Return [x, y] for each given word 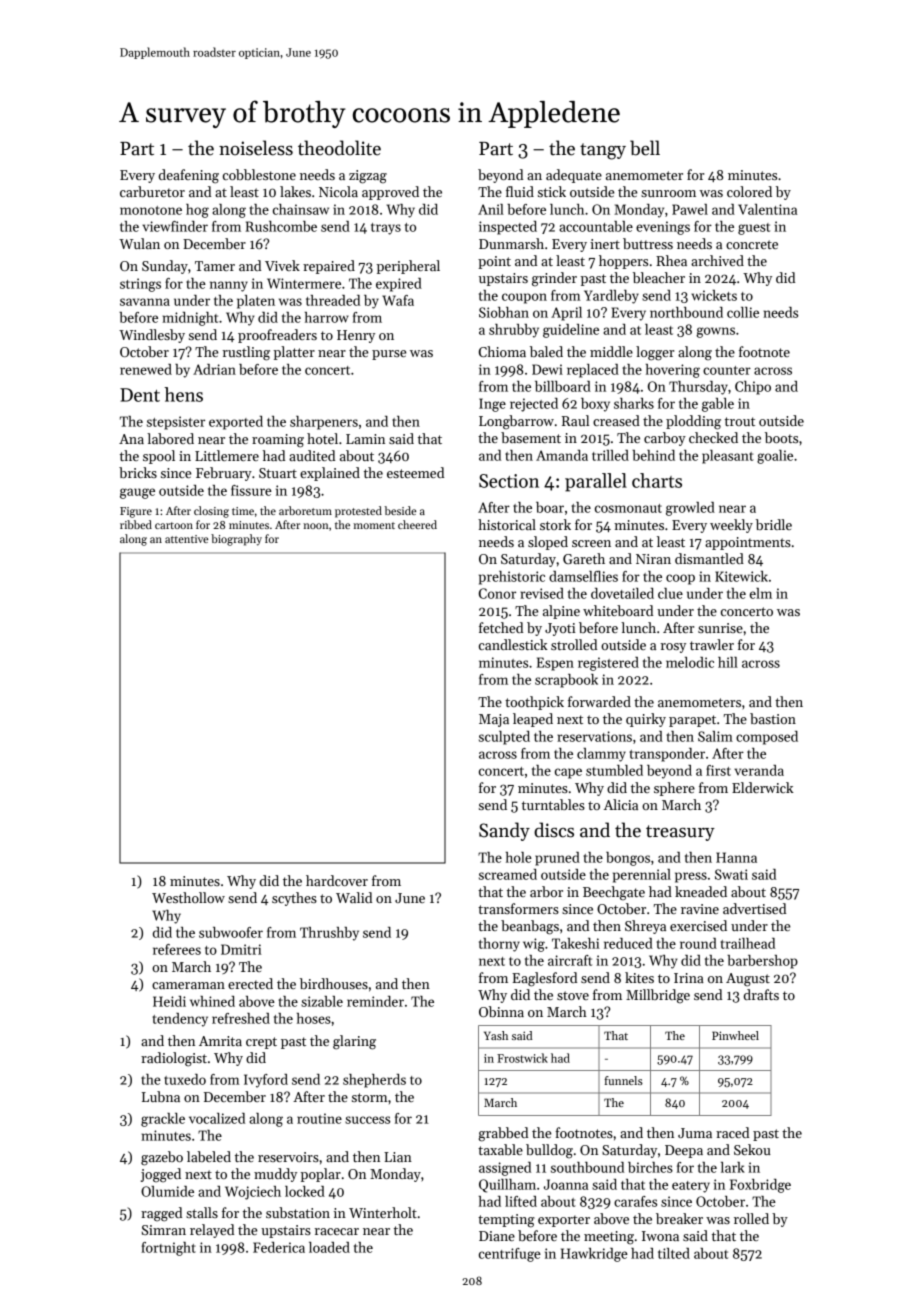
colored [749, 191]
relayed [212, 1231]
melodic [690, 662]
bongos [628, 859]
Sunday [165, 267]
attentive [186, 539]
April [566, 314]
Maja [494, 720]
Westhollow [188, 897]
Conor [497, 593]
